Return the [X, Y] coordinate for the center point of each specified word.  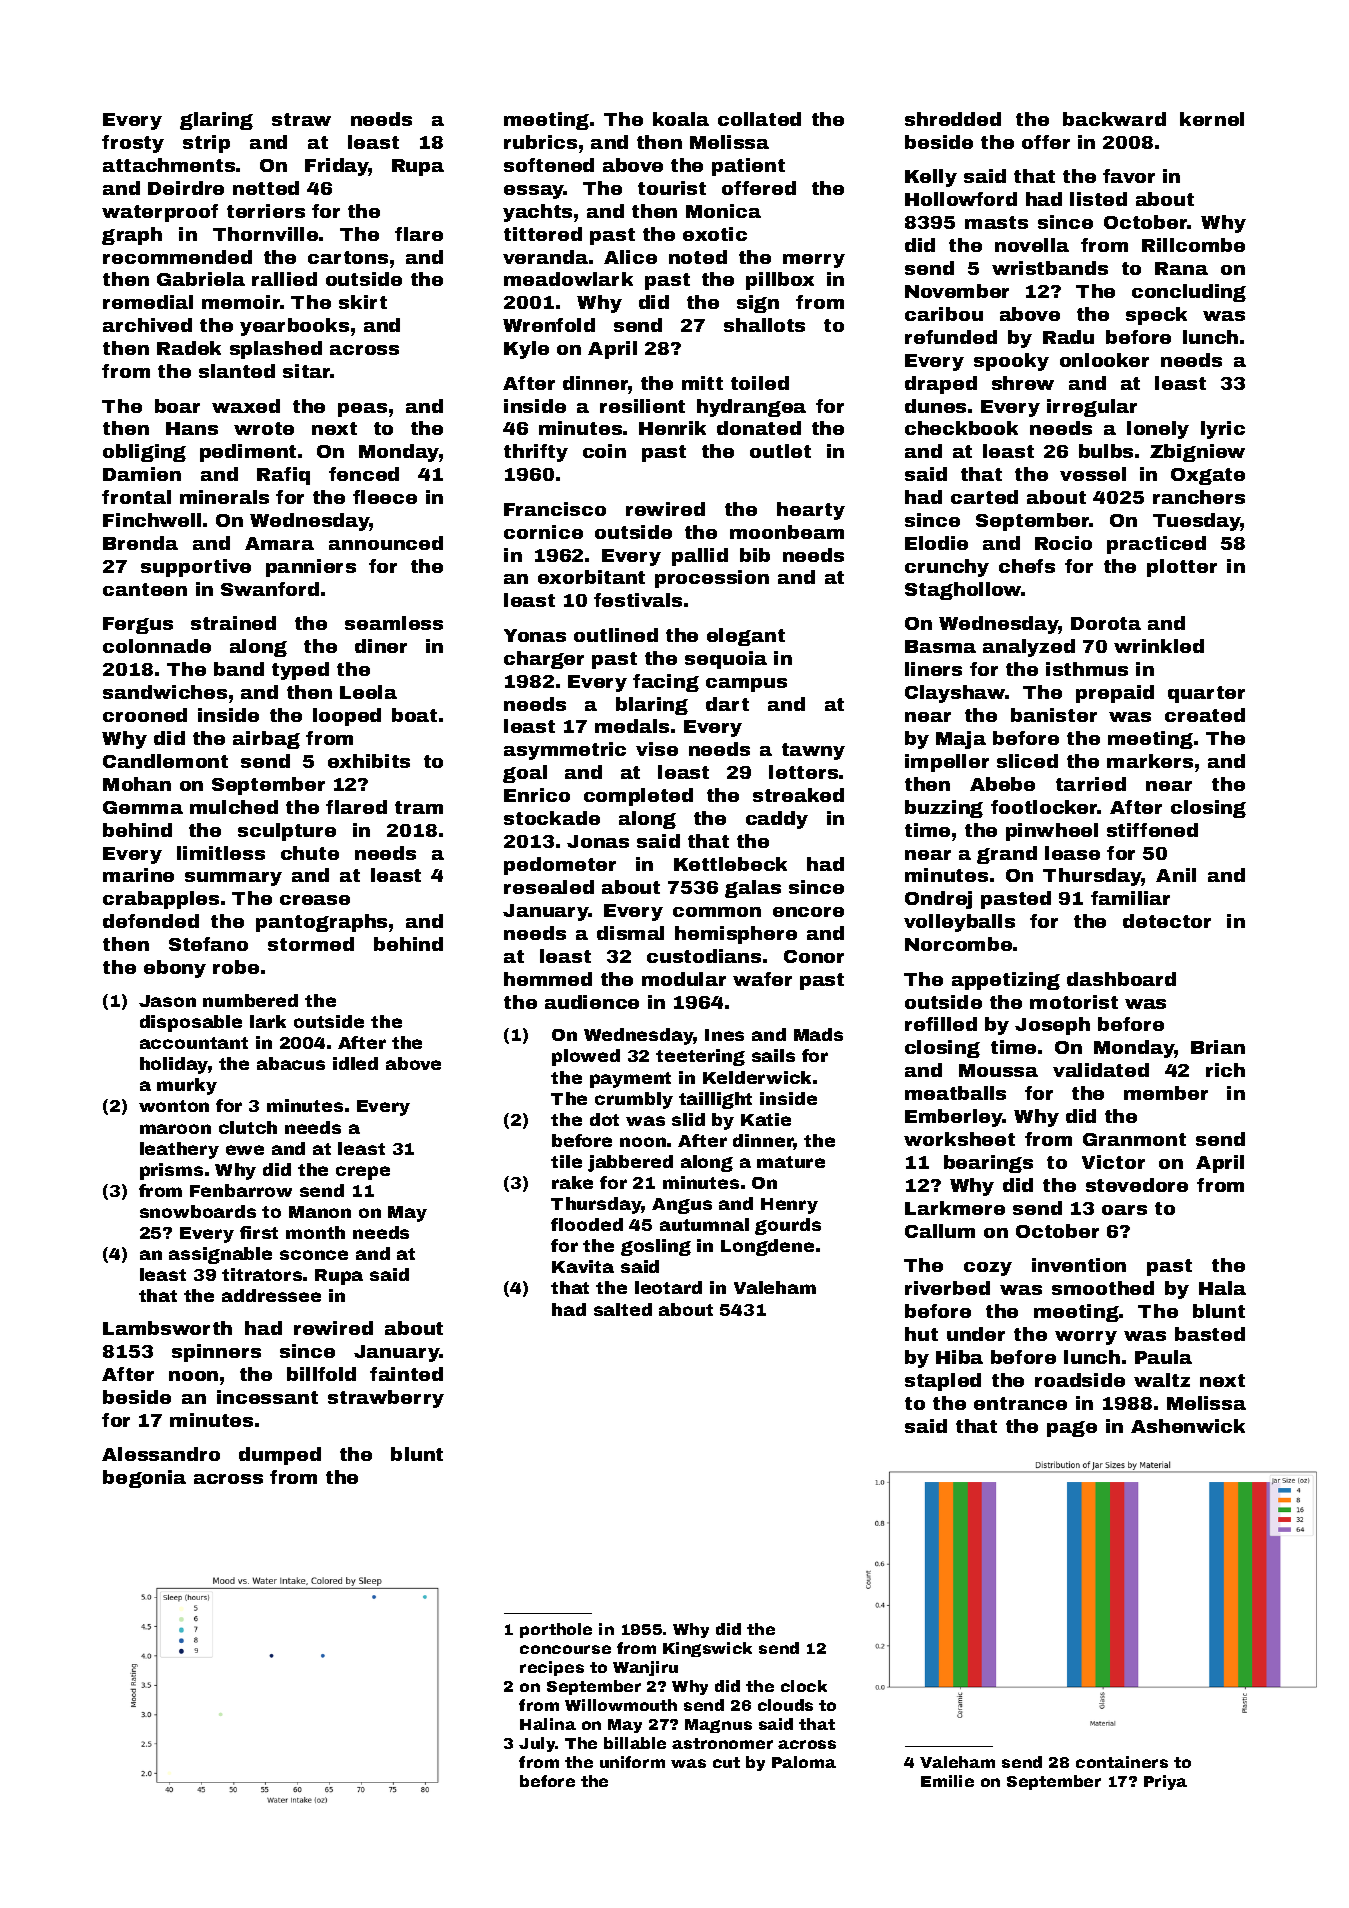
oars [1124, 1210]
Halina [548, 1724]
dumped [280, 1456]
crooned [145, 715]
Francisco [555, 509]
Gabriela [201, 279]
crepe [363, 1173]
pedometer [560, 866]
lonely [1158, 430]
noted [698, 257]
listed [1098, 199]
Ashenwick [1188, 1426]
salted [623, 1309]
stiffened [1152, 830]
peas [362, 410]
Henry [789, 1206]
